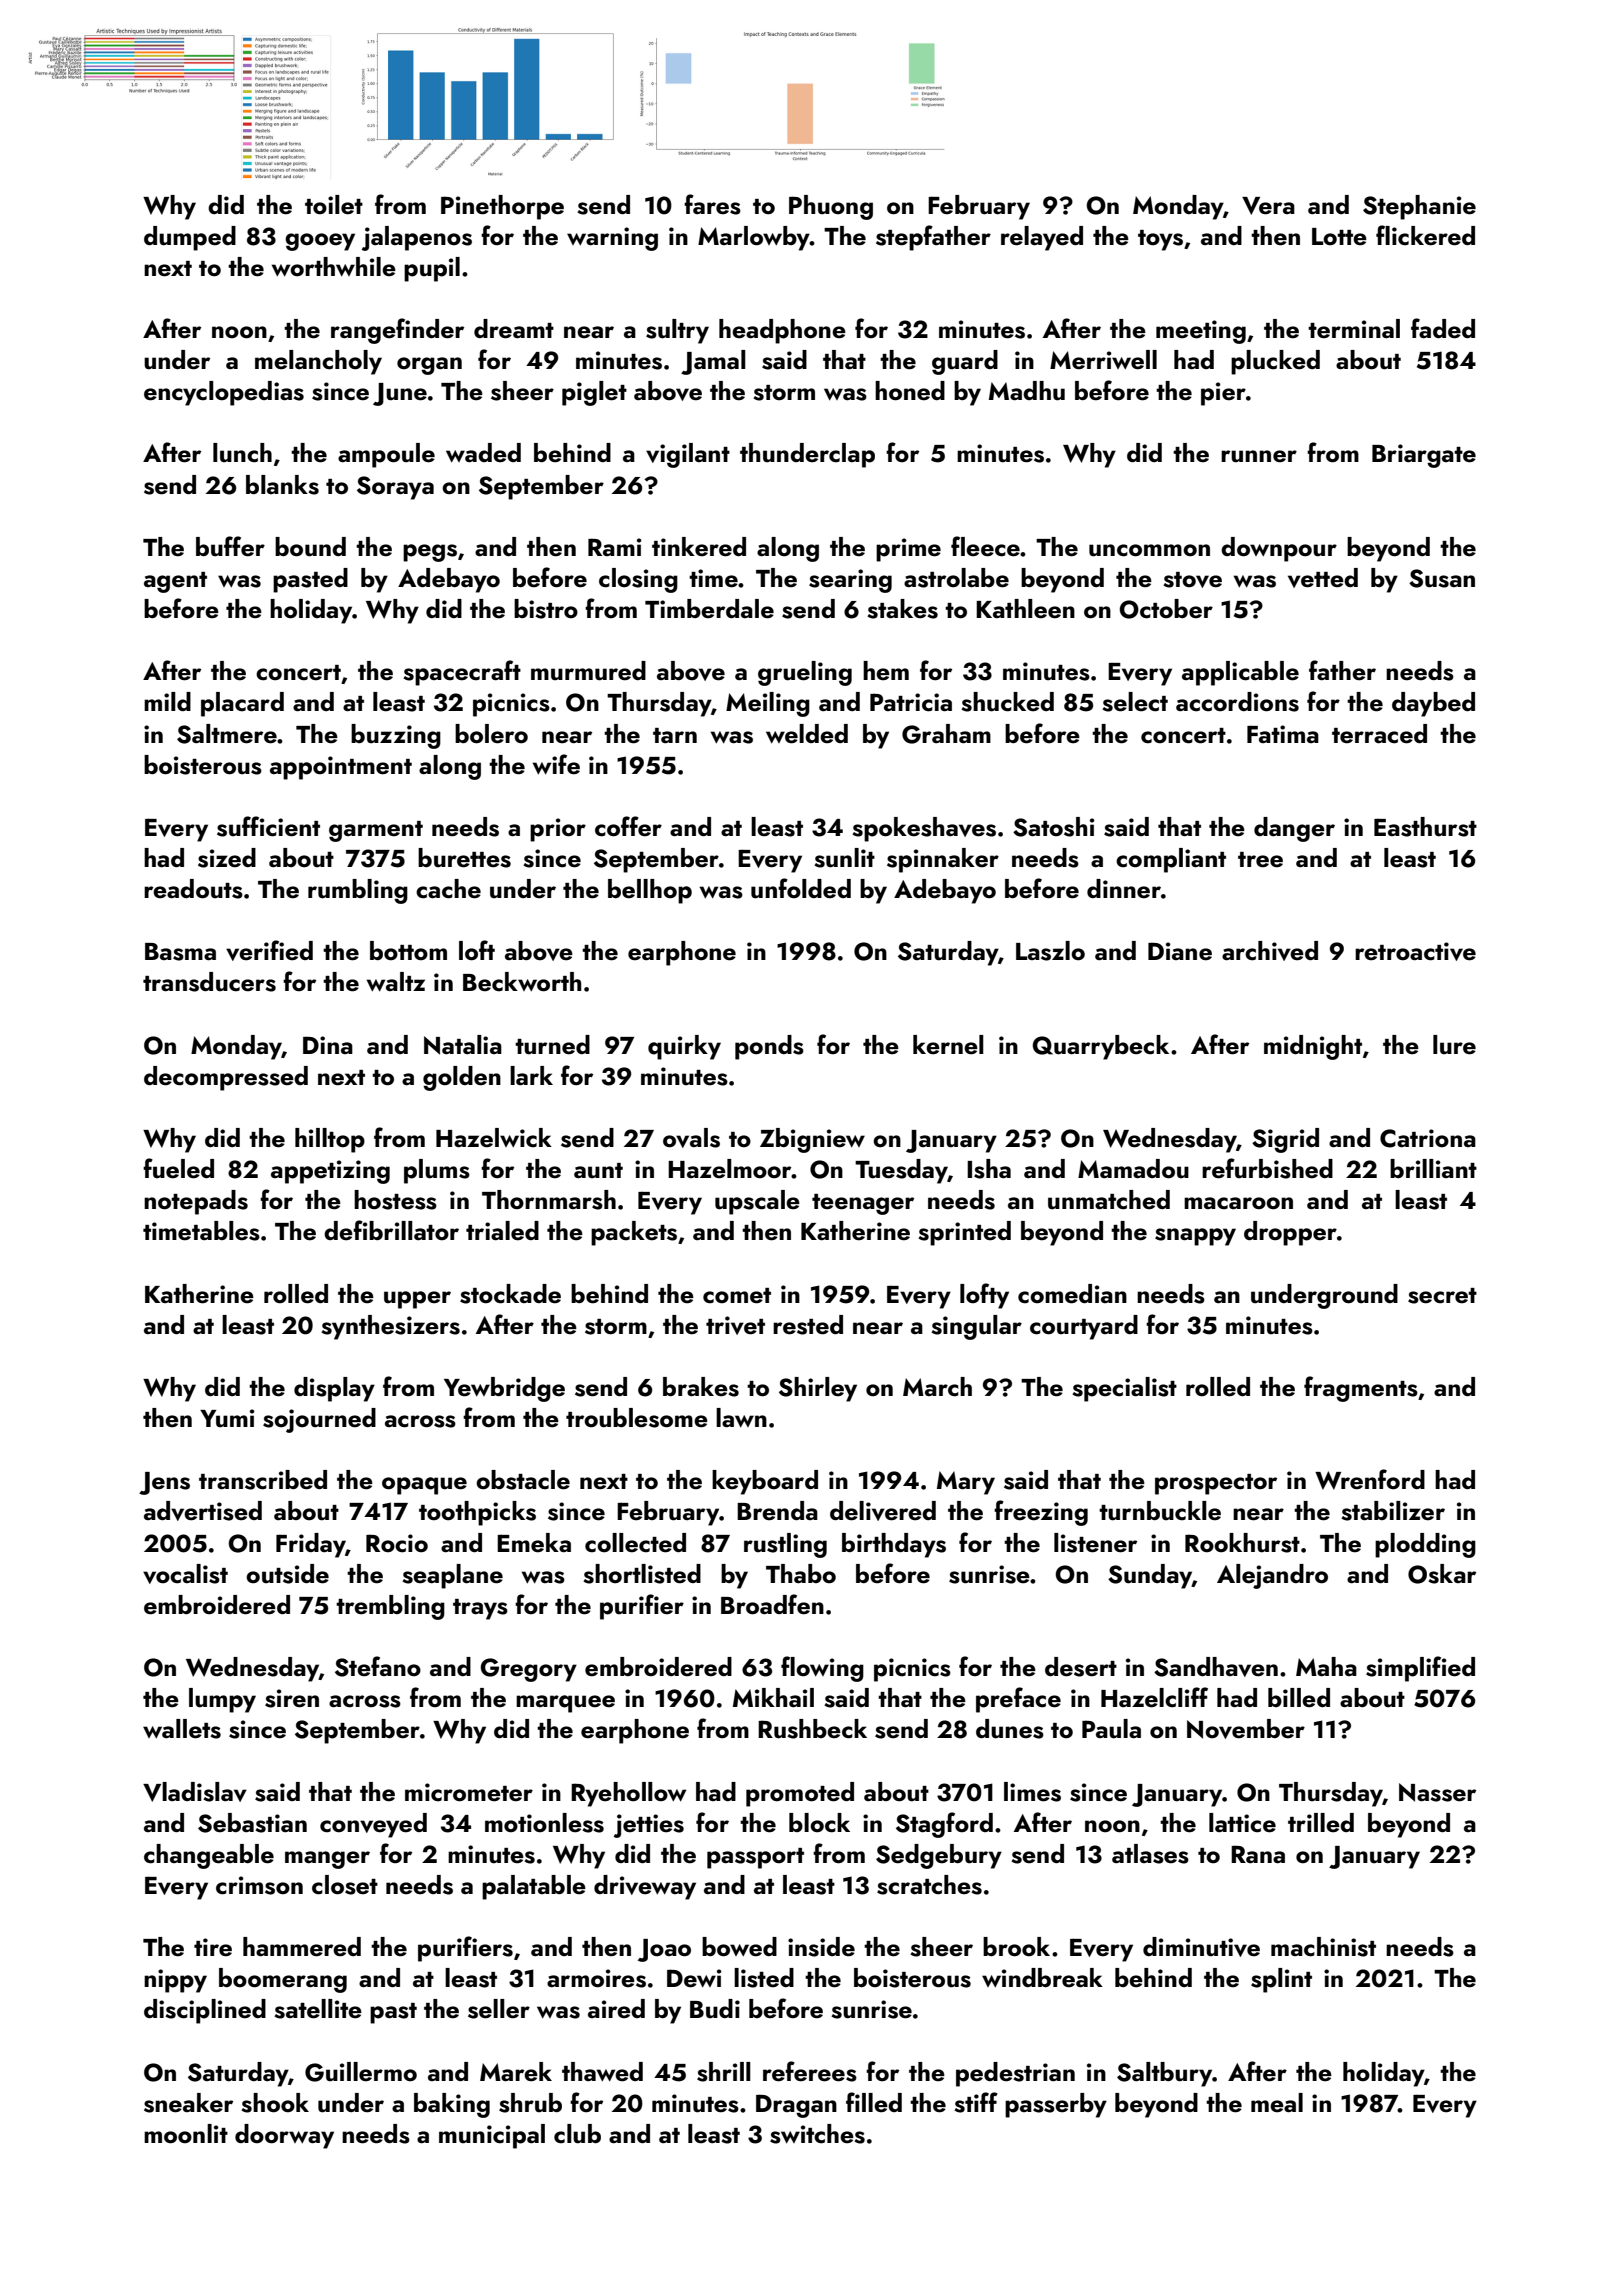 This page has height=2292, width=1620. I want to click on sneaker, so click(188, 2103).
